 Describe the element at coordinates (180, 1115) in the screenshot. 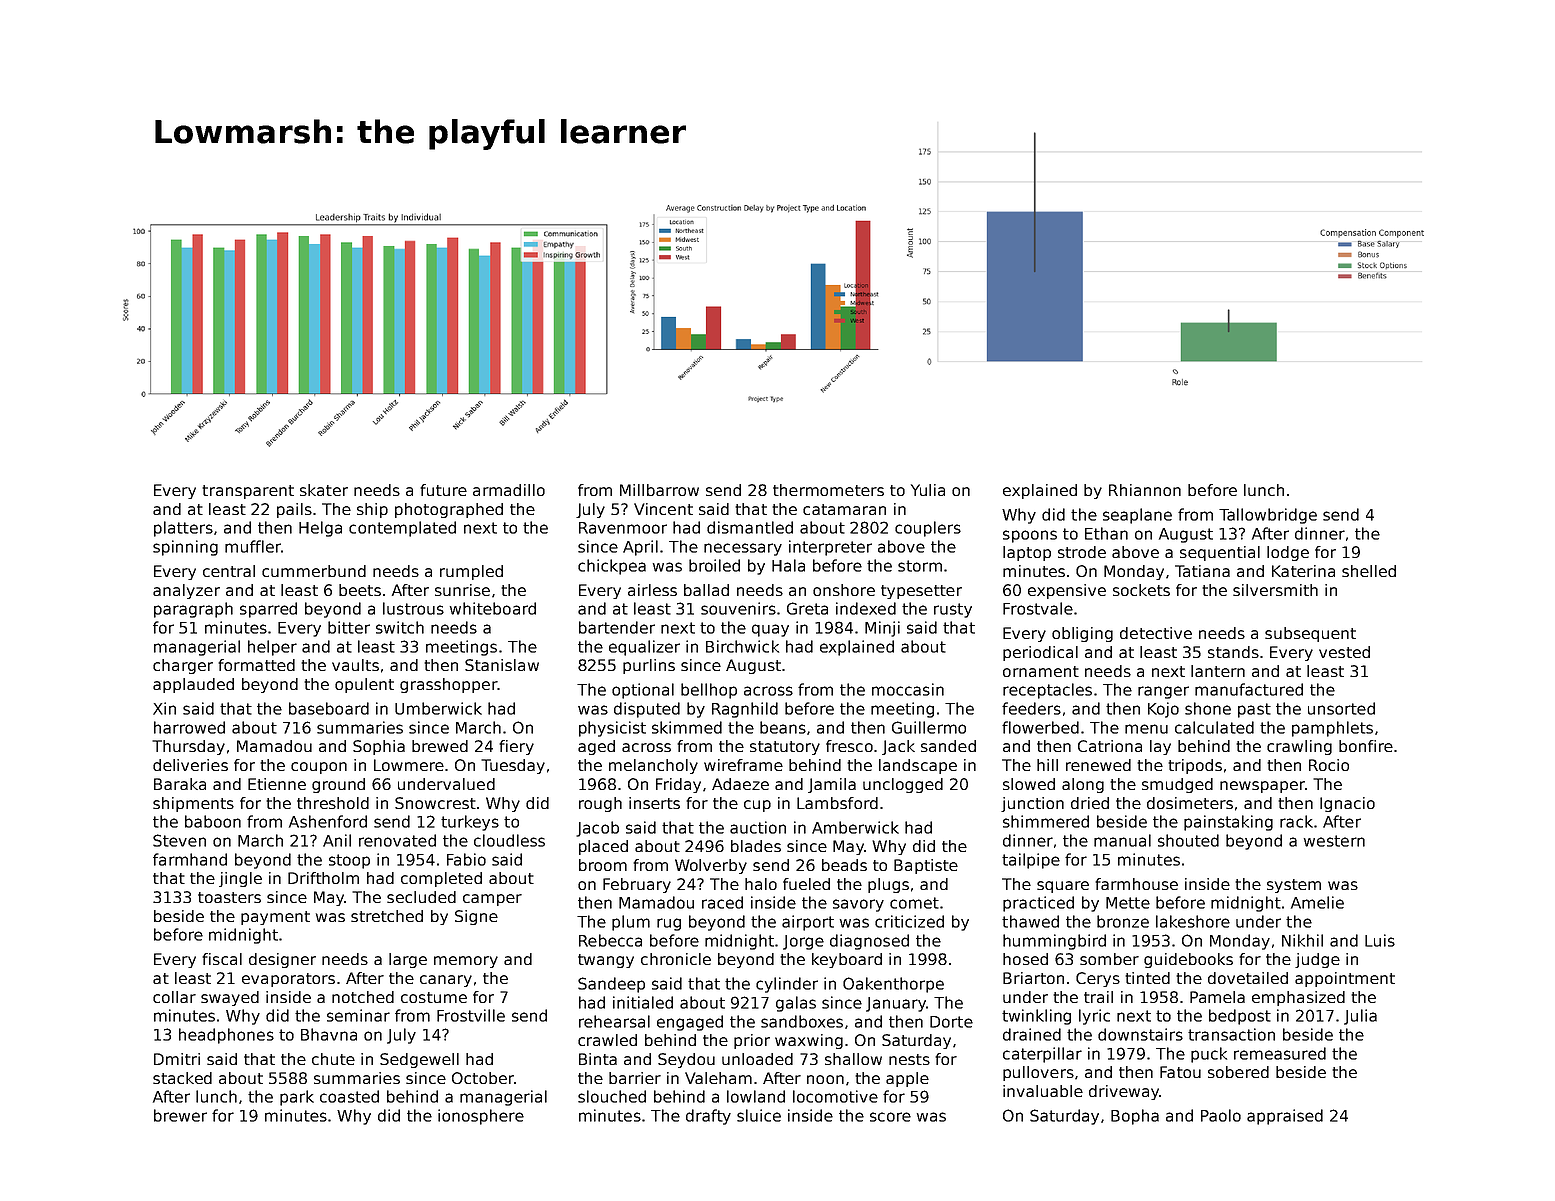

I see `brewer` at that location.
